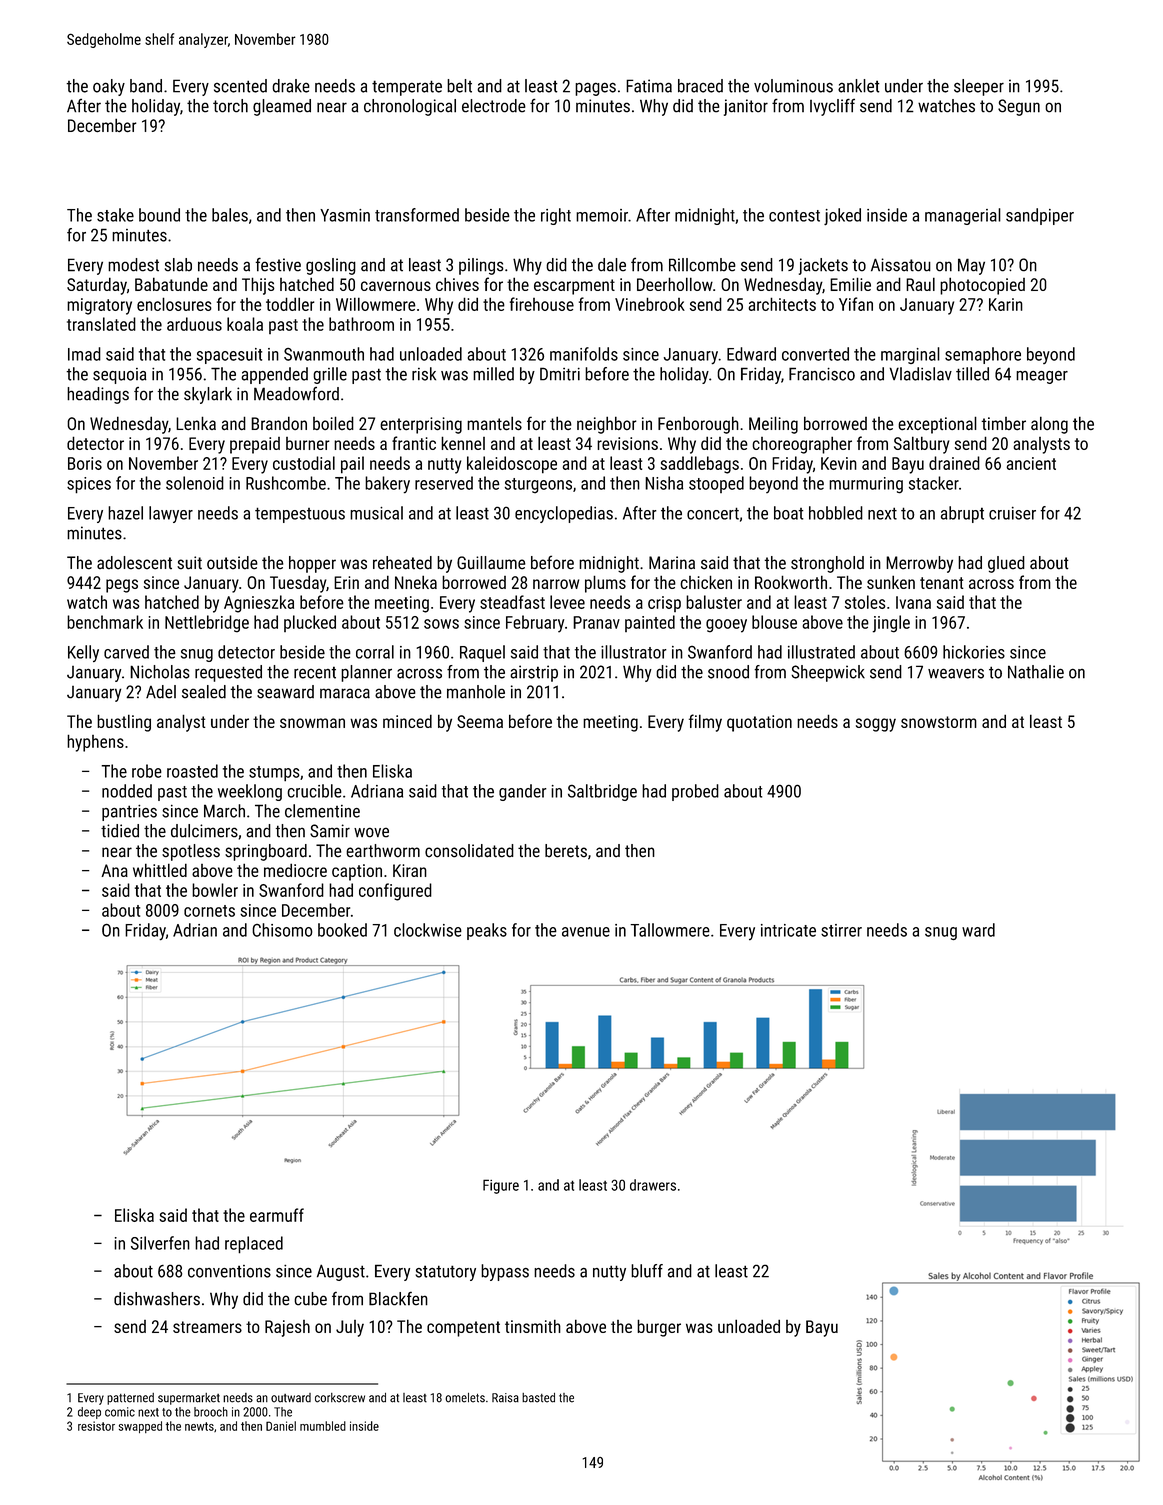 Image resolution: width=1163 pixels, height=1505 pixels. I want to click on gander, so click(522, 792).
